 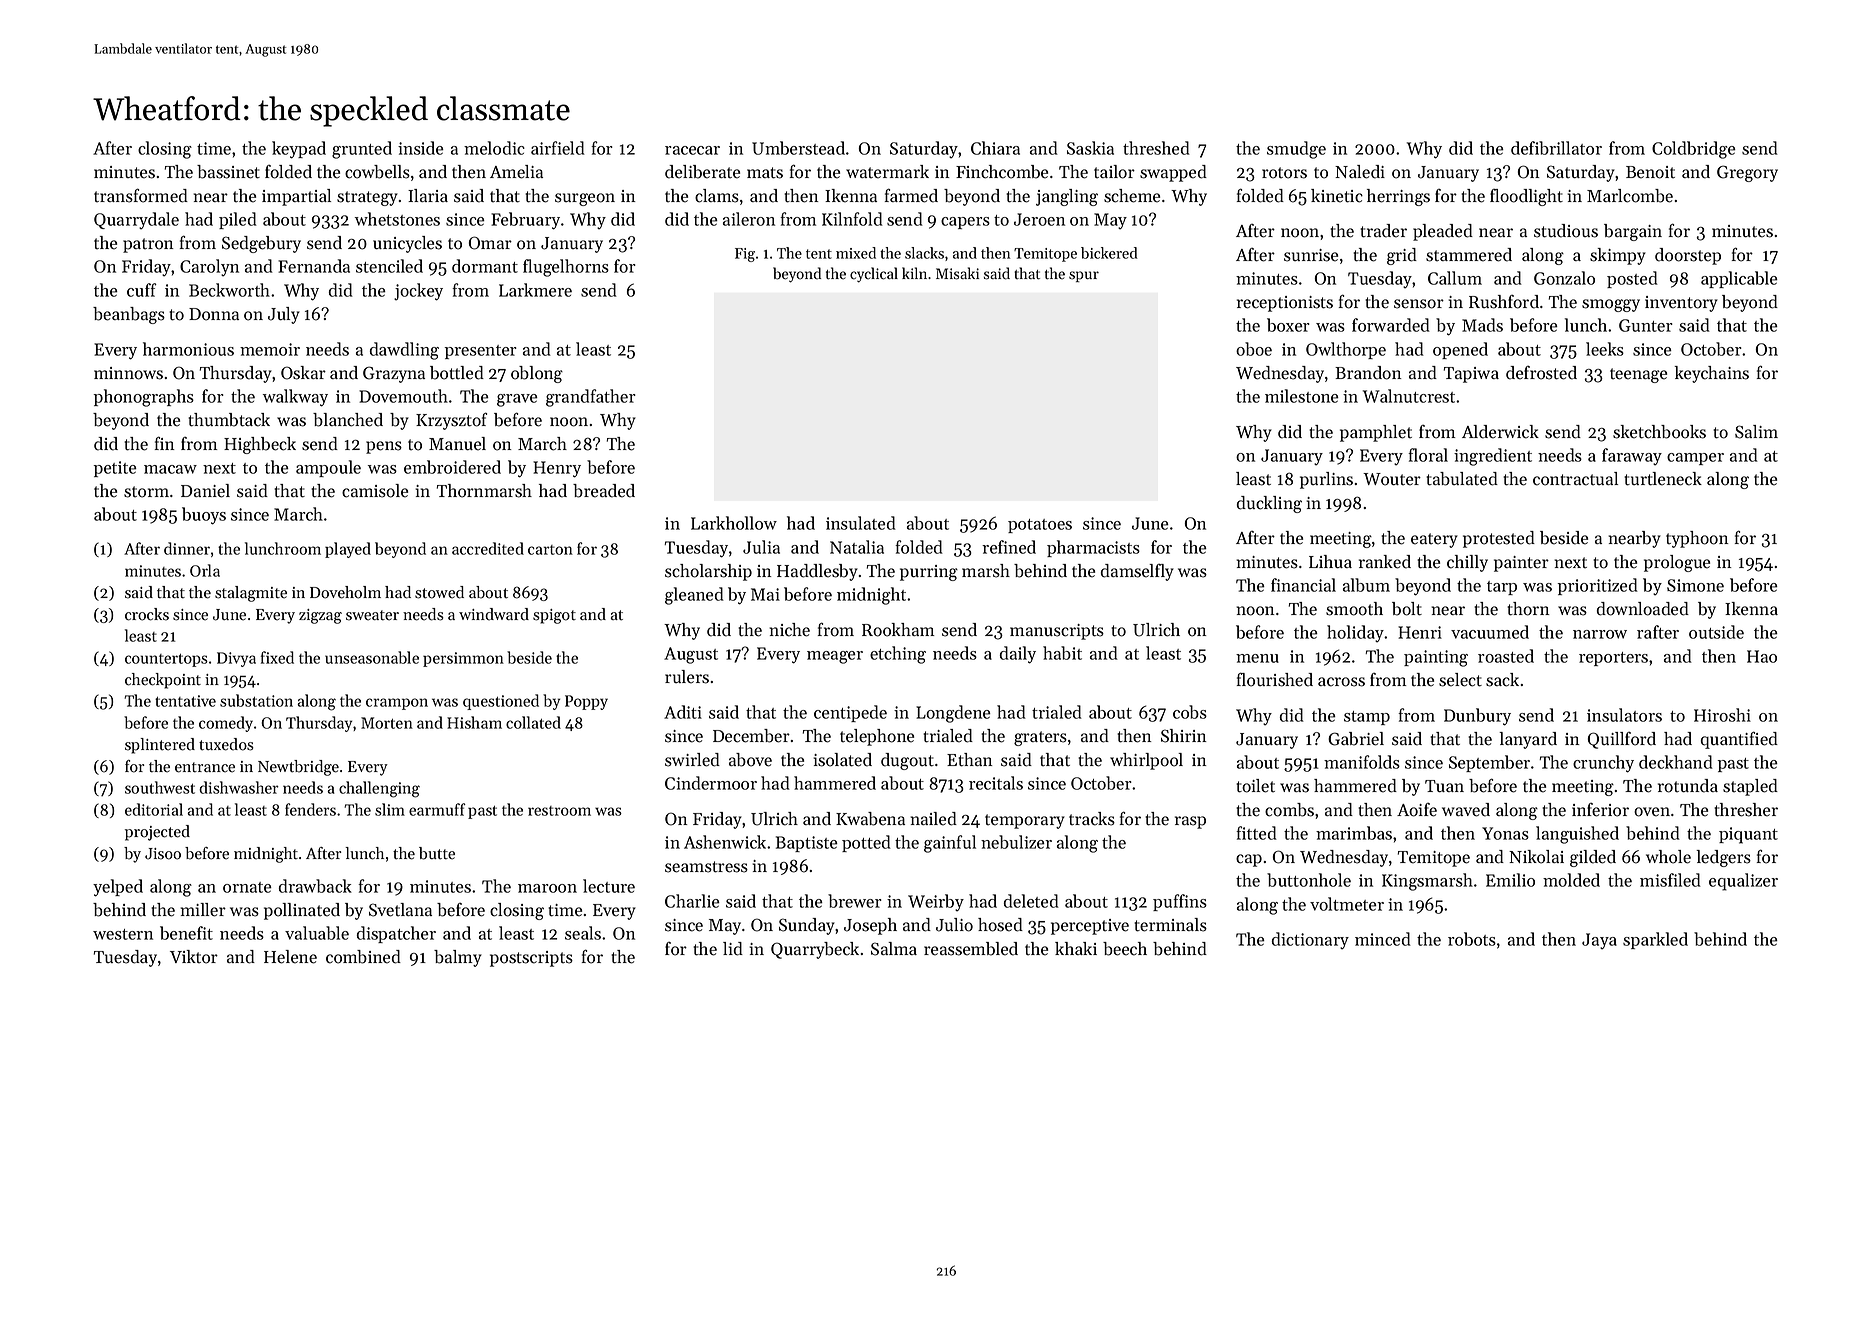 I want to click on Saskia, so click(x=1090, y=148).
